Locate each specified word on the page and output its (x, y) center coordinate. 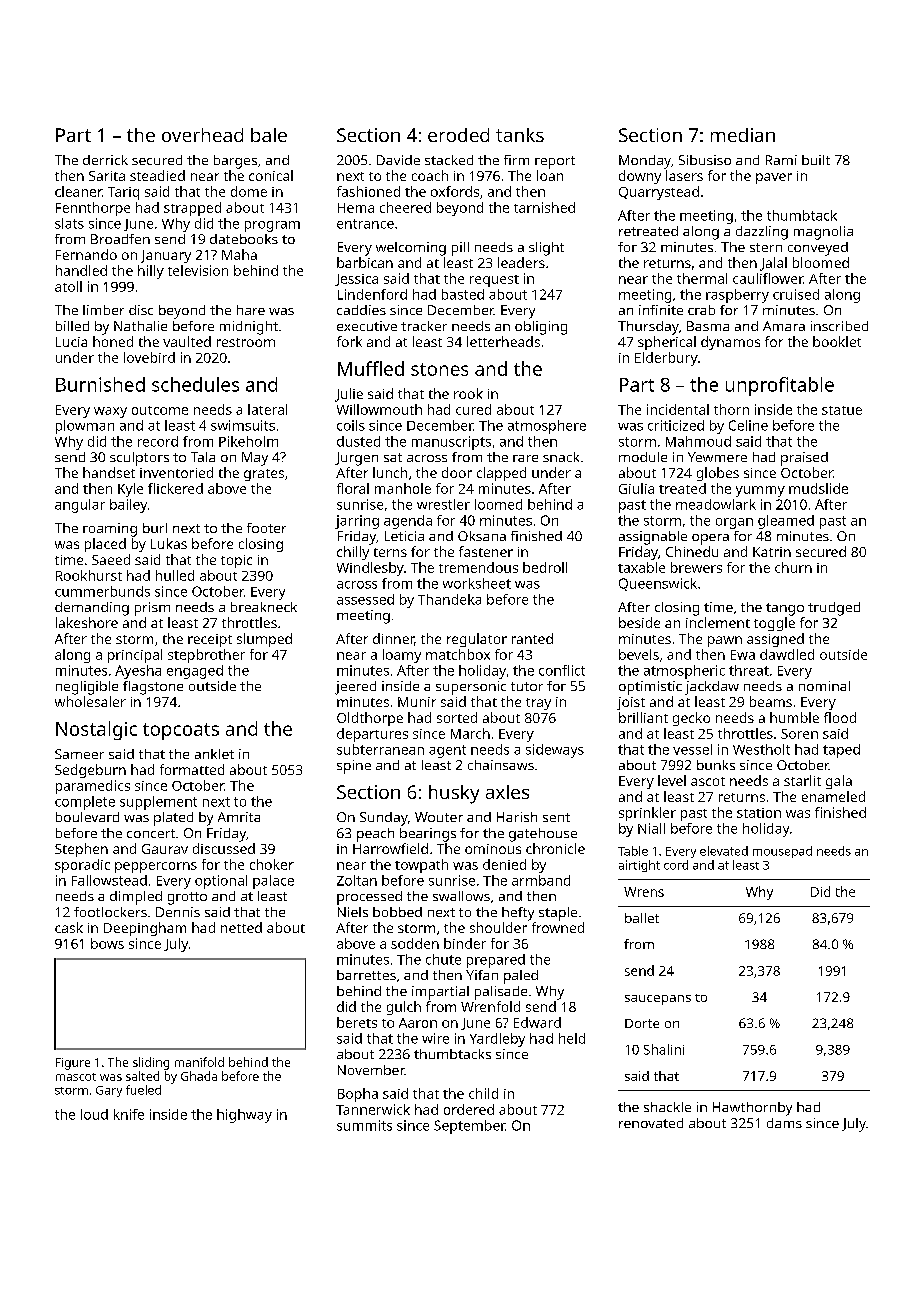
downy (640, 177)
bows (107, 943)
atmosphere (547, 427)
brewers (696, 567)
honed (113, 341)
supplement (158, 803)
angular (80, 506)
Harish (517, 817)
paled (521, 977)
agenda (408, 522)
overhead (202, 135)
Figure (73, 1064)
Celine (748, 425)
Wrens (644, 892)
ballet (642, 918)
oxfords (455, 191)
